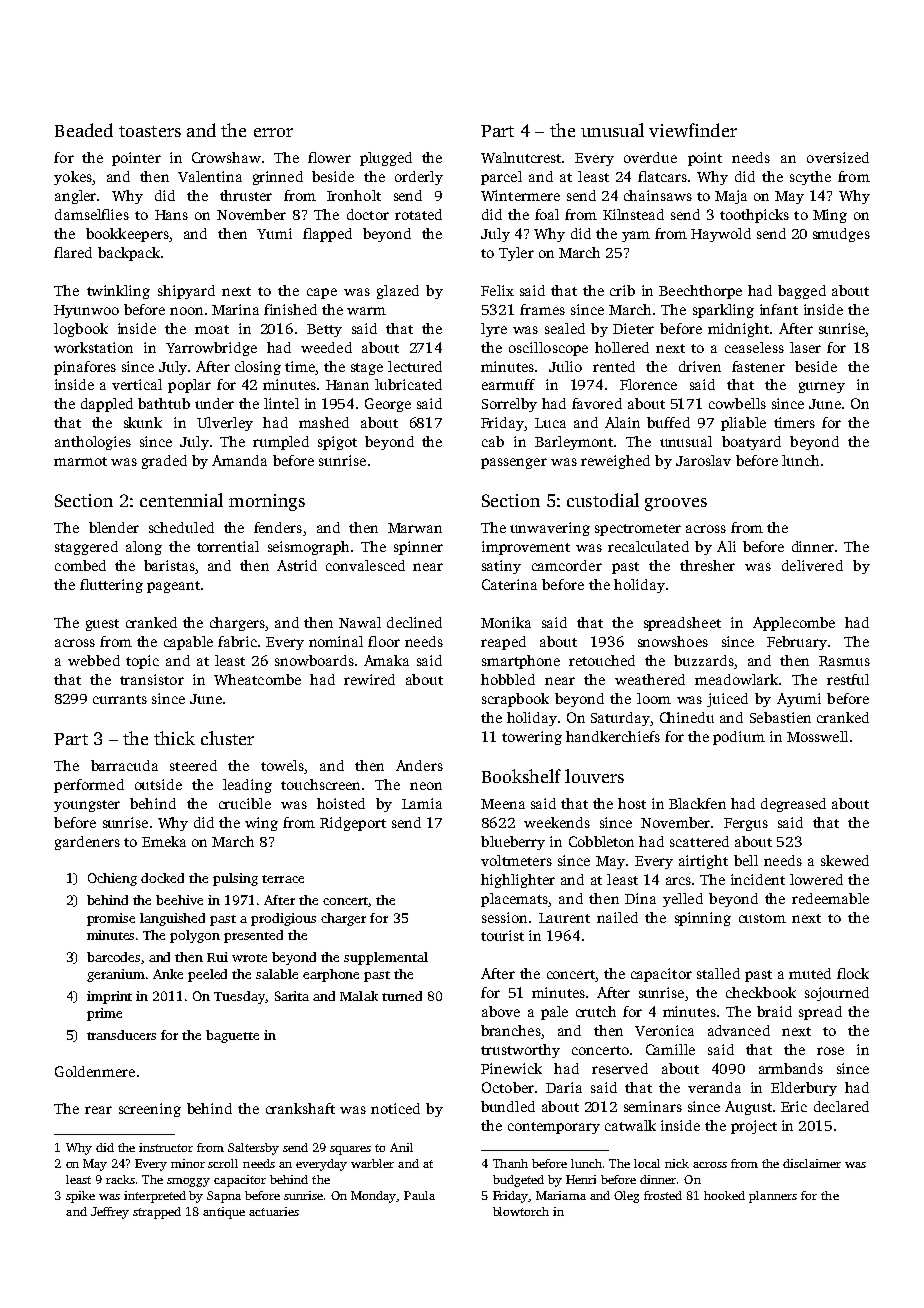 The height and width of the page is (1308, 924). Describe the element at coordinates (273, 132) in the page. I see `error` at that location.
